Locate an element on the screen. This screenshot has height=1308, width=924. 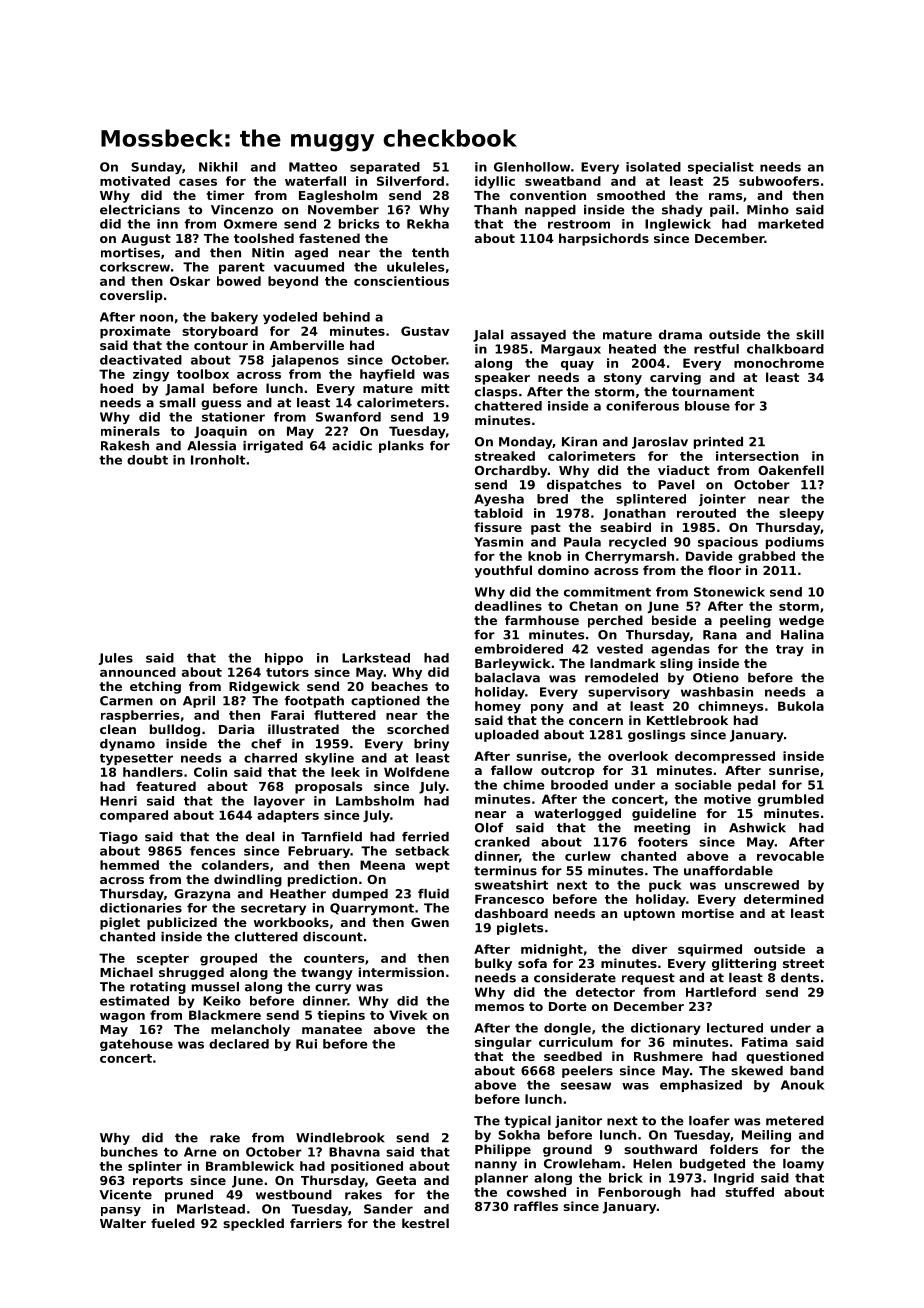
kestrel is located at coordinates (425, 1223).
